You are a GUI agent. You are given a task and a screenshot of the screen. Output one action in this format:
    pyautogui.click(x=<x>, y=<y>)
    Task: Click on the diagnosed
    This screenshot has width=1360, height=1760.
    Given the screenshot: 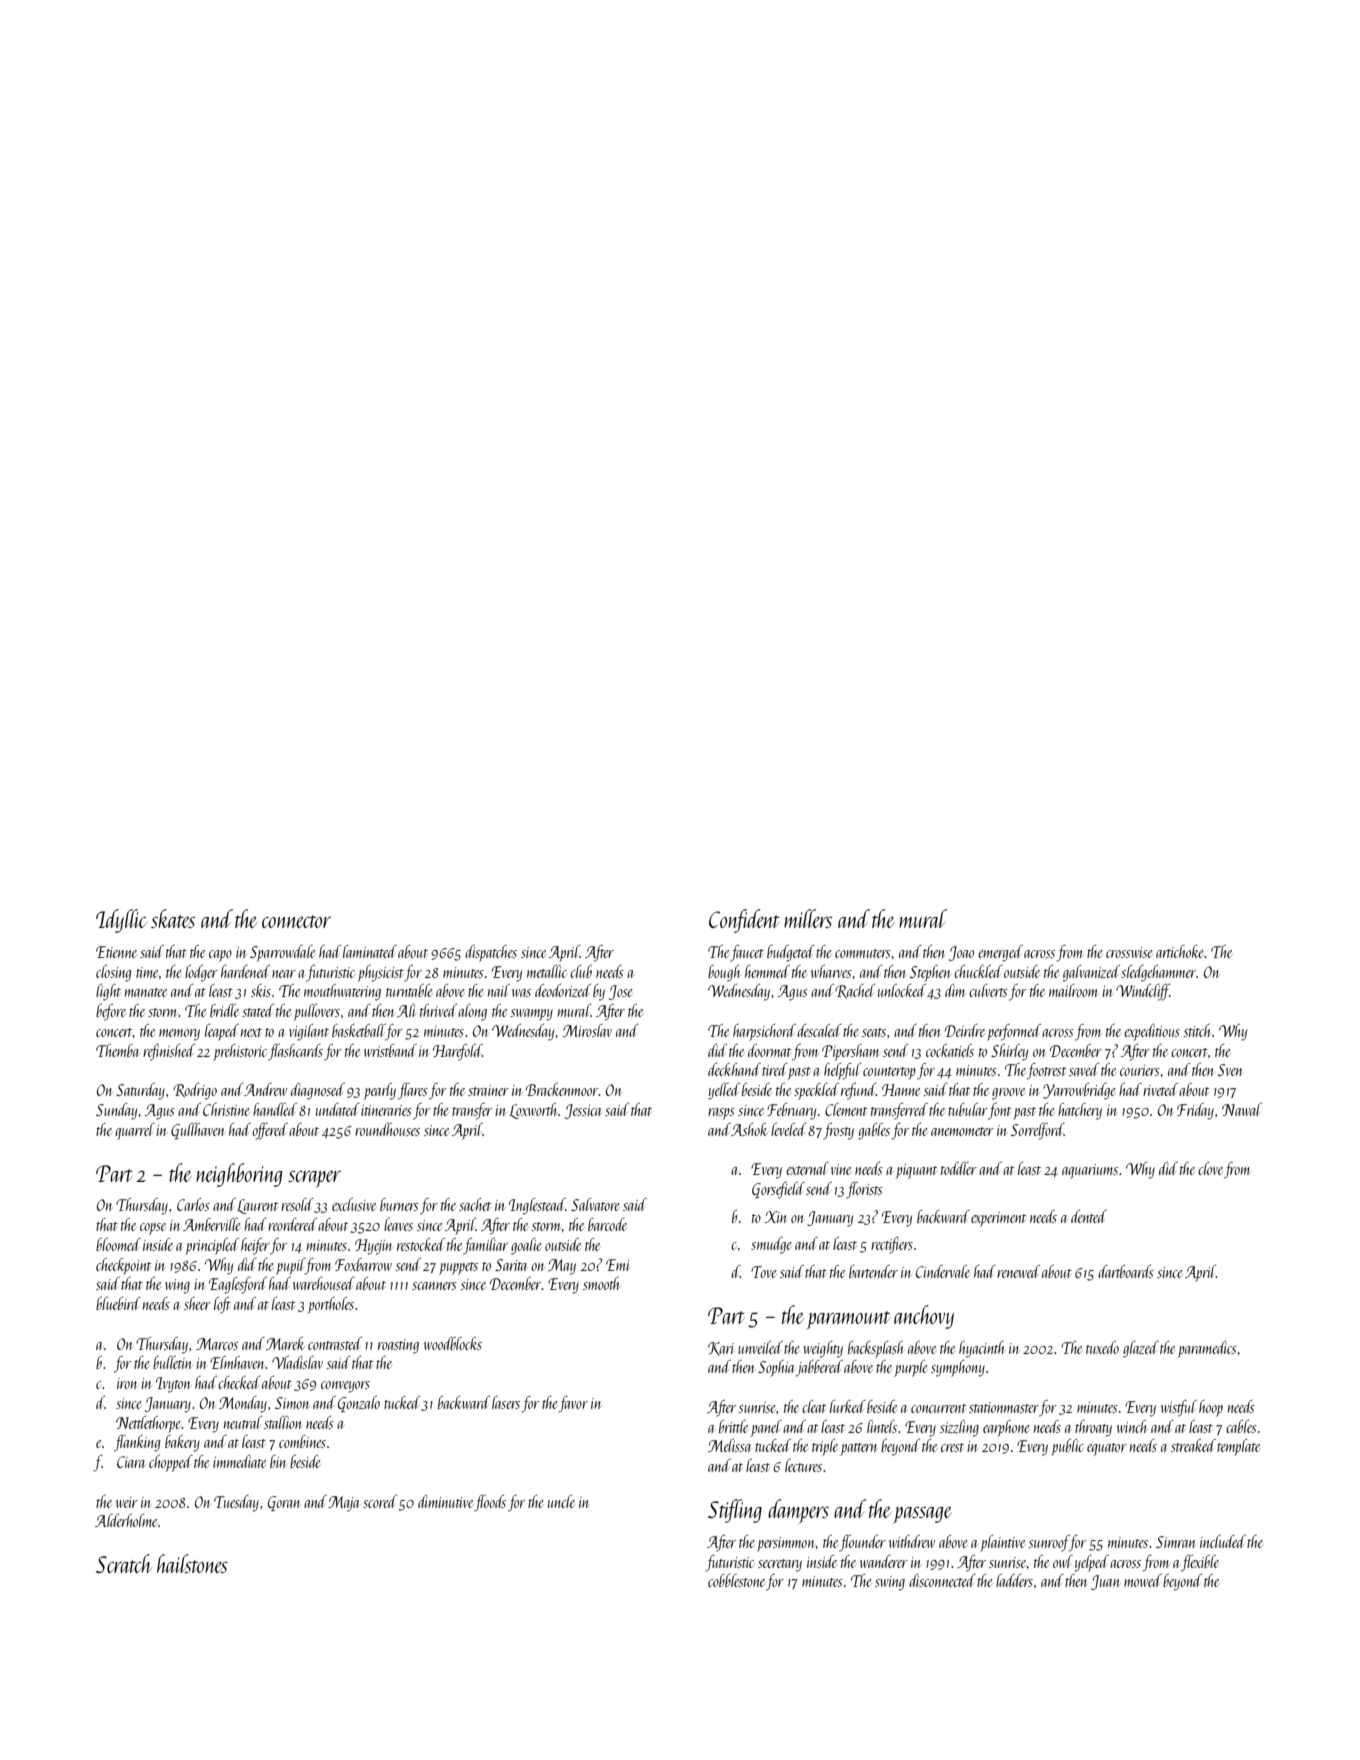 What is the action you would take?
    pyautogui.click(x=318, y=1091)
